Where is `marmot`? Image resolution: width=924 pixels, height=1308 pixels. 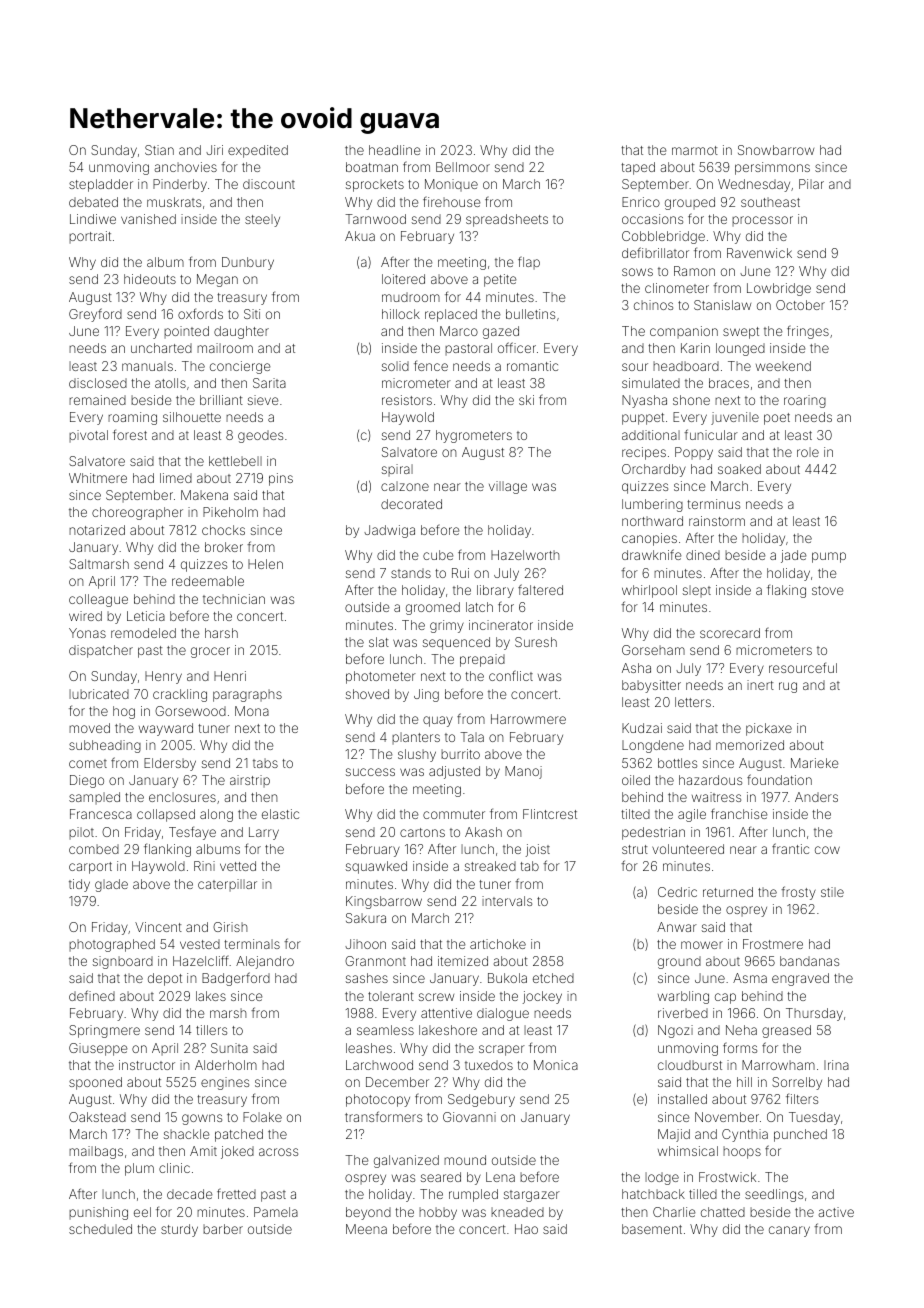
marmot is located at coordinates (695, 150).
